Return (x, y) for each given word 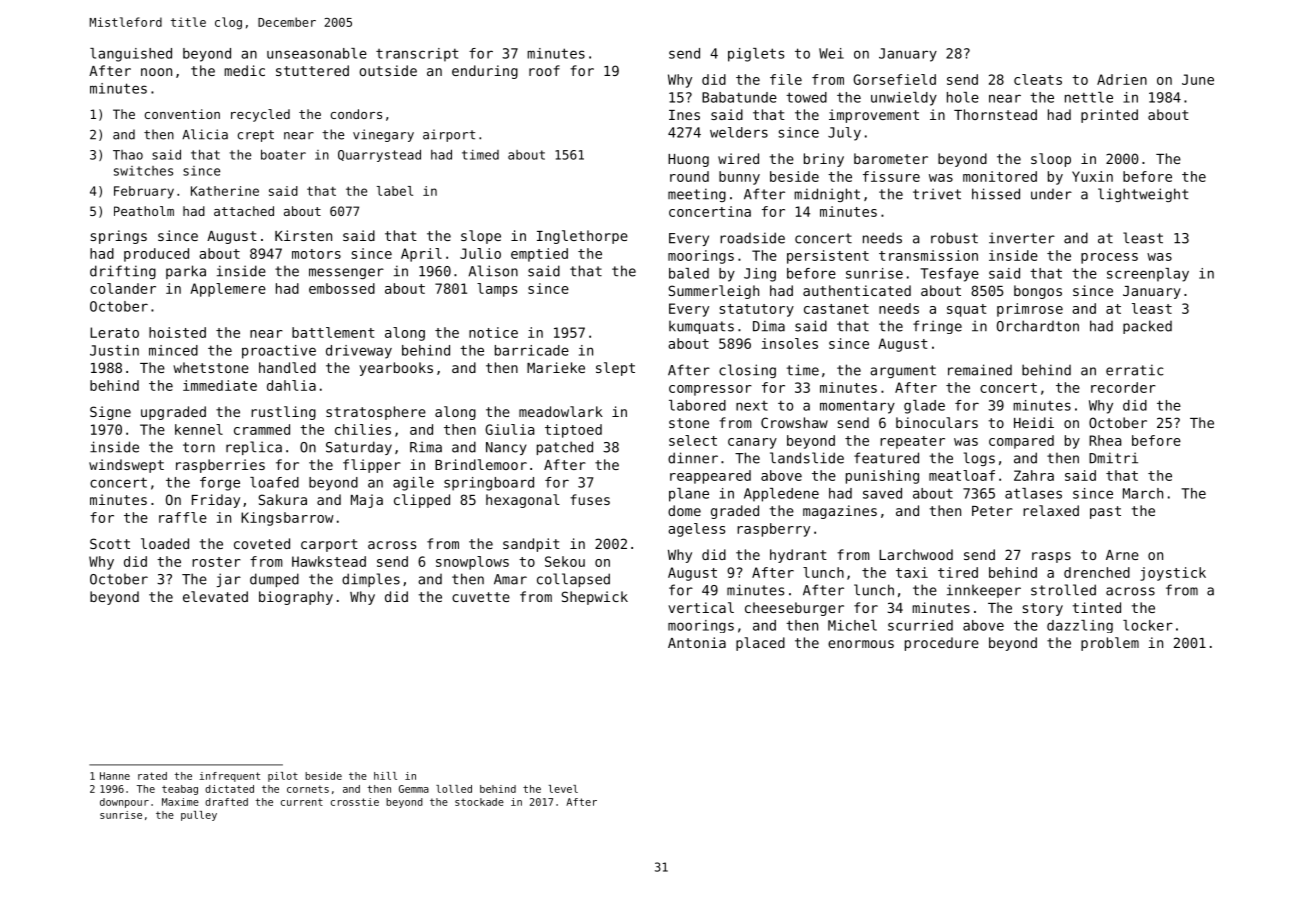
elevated (215, 596)
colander (123, 288)
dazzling (1080, 626)
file (786, 79)
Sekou (565, 561)
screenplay (1148, 275)
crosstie (355, 802)
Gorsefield (894, 79)
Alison (493, 271)
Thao (128, 155)
